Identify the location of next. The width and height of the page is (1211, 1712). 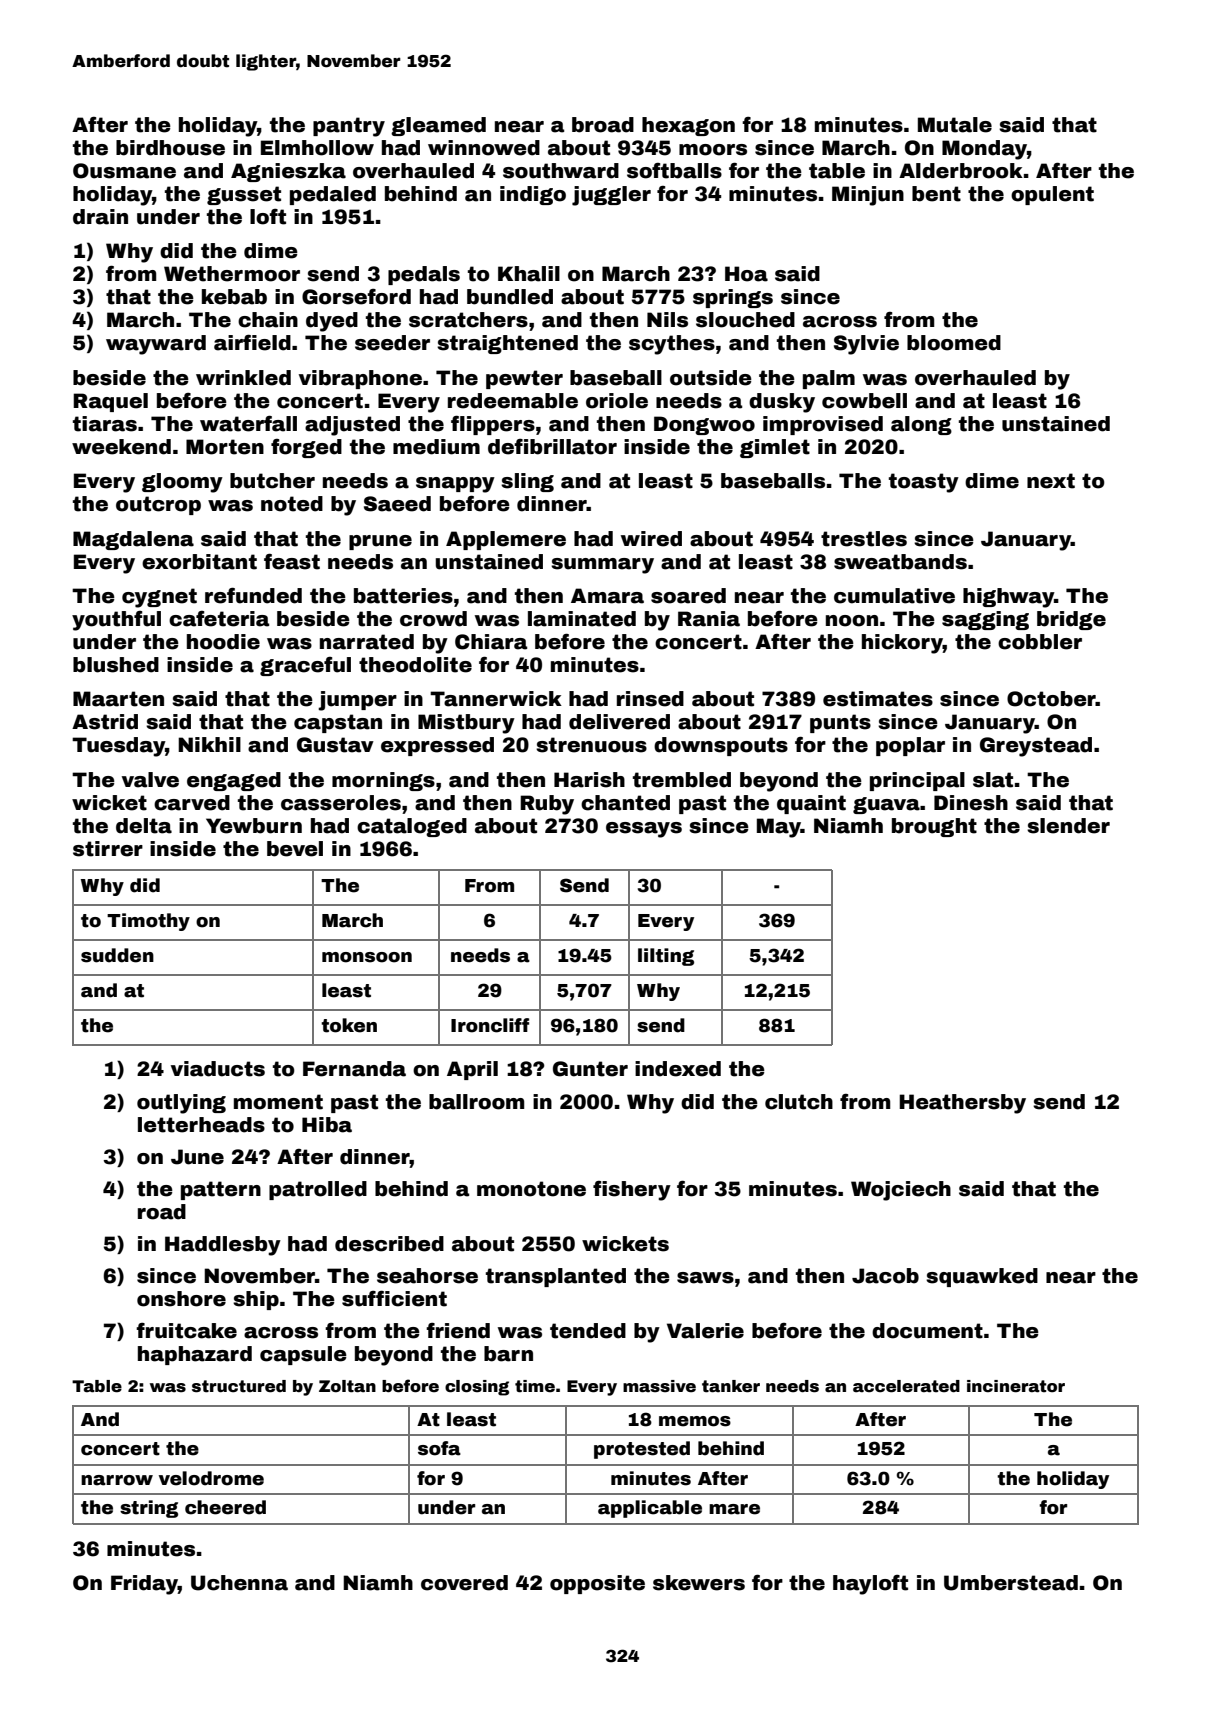
(1051, 481).
